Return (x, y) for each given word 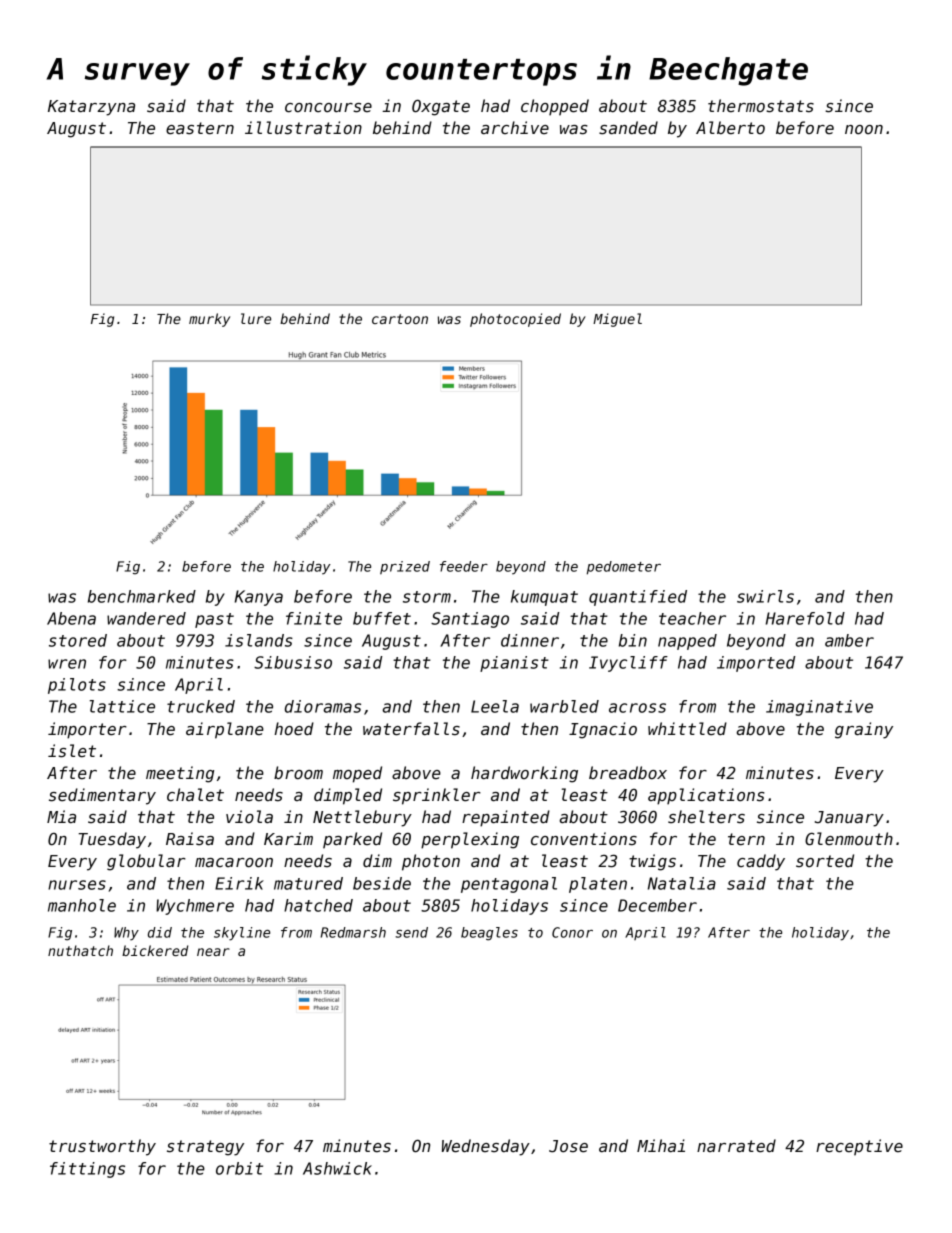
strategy (205, 1148)
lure (256, 318)
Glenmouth (849, 839)
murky (209, 320)
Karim (288, 838)
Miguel (617, 320)
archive (515, 128)
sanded (628, 128)
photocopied (515, 320)
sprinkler (437, 796)
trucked (201, 706)
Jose (568, 1146)
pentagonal (509, 885)
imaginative (819, 708)
